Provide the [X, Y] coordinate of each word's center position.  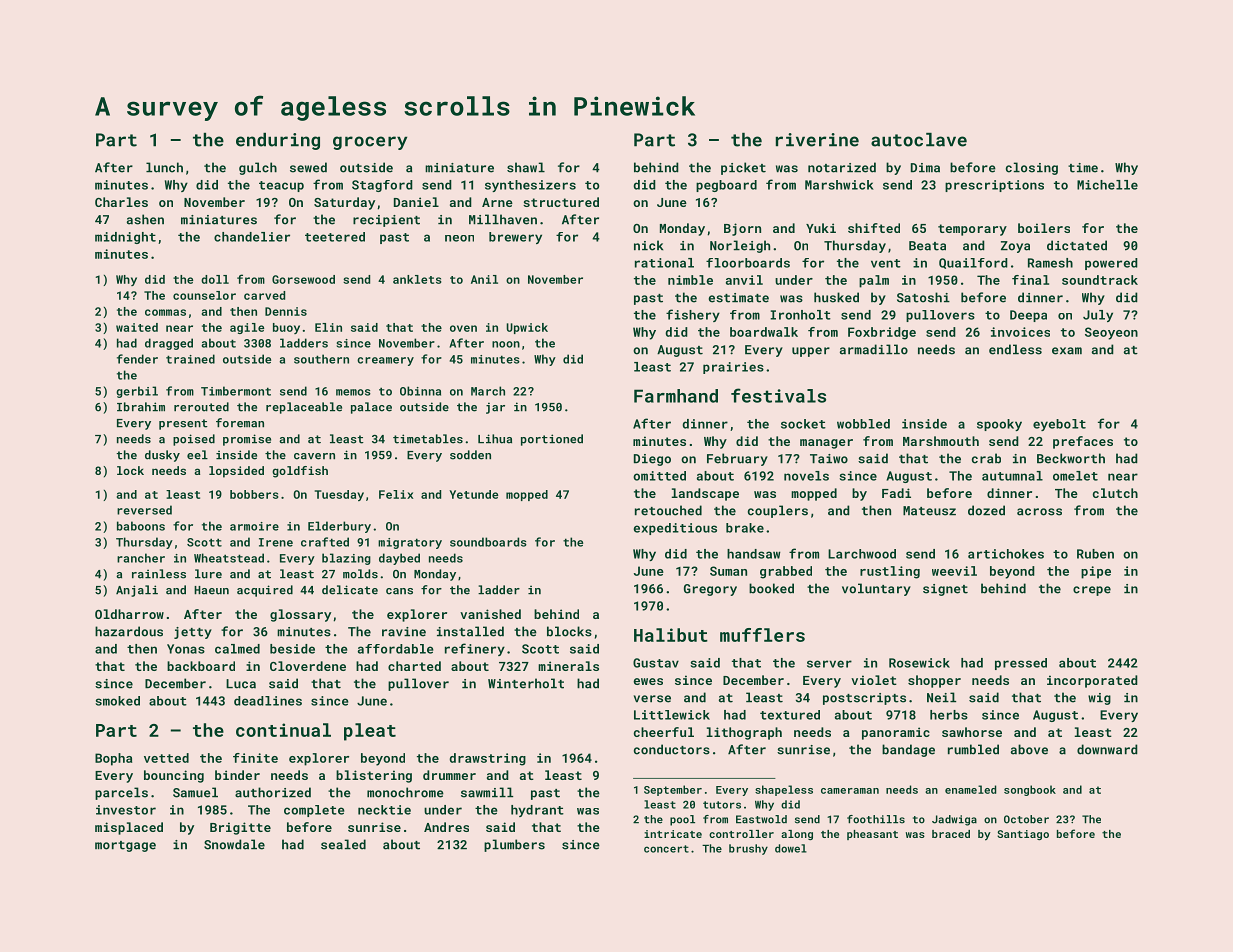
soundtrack [1100, 280]
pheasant [872, 835]
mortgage [125, 846]
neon [459, 238]
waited [137, 327]
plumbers [514, 845]
